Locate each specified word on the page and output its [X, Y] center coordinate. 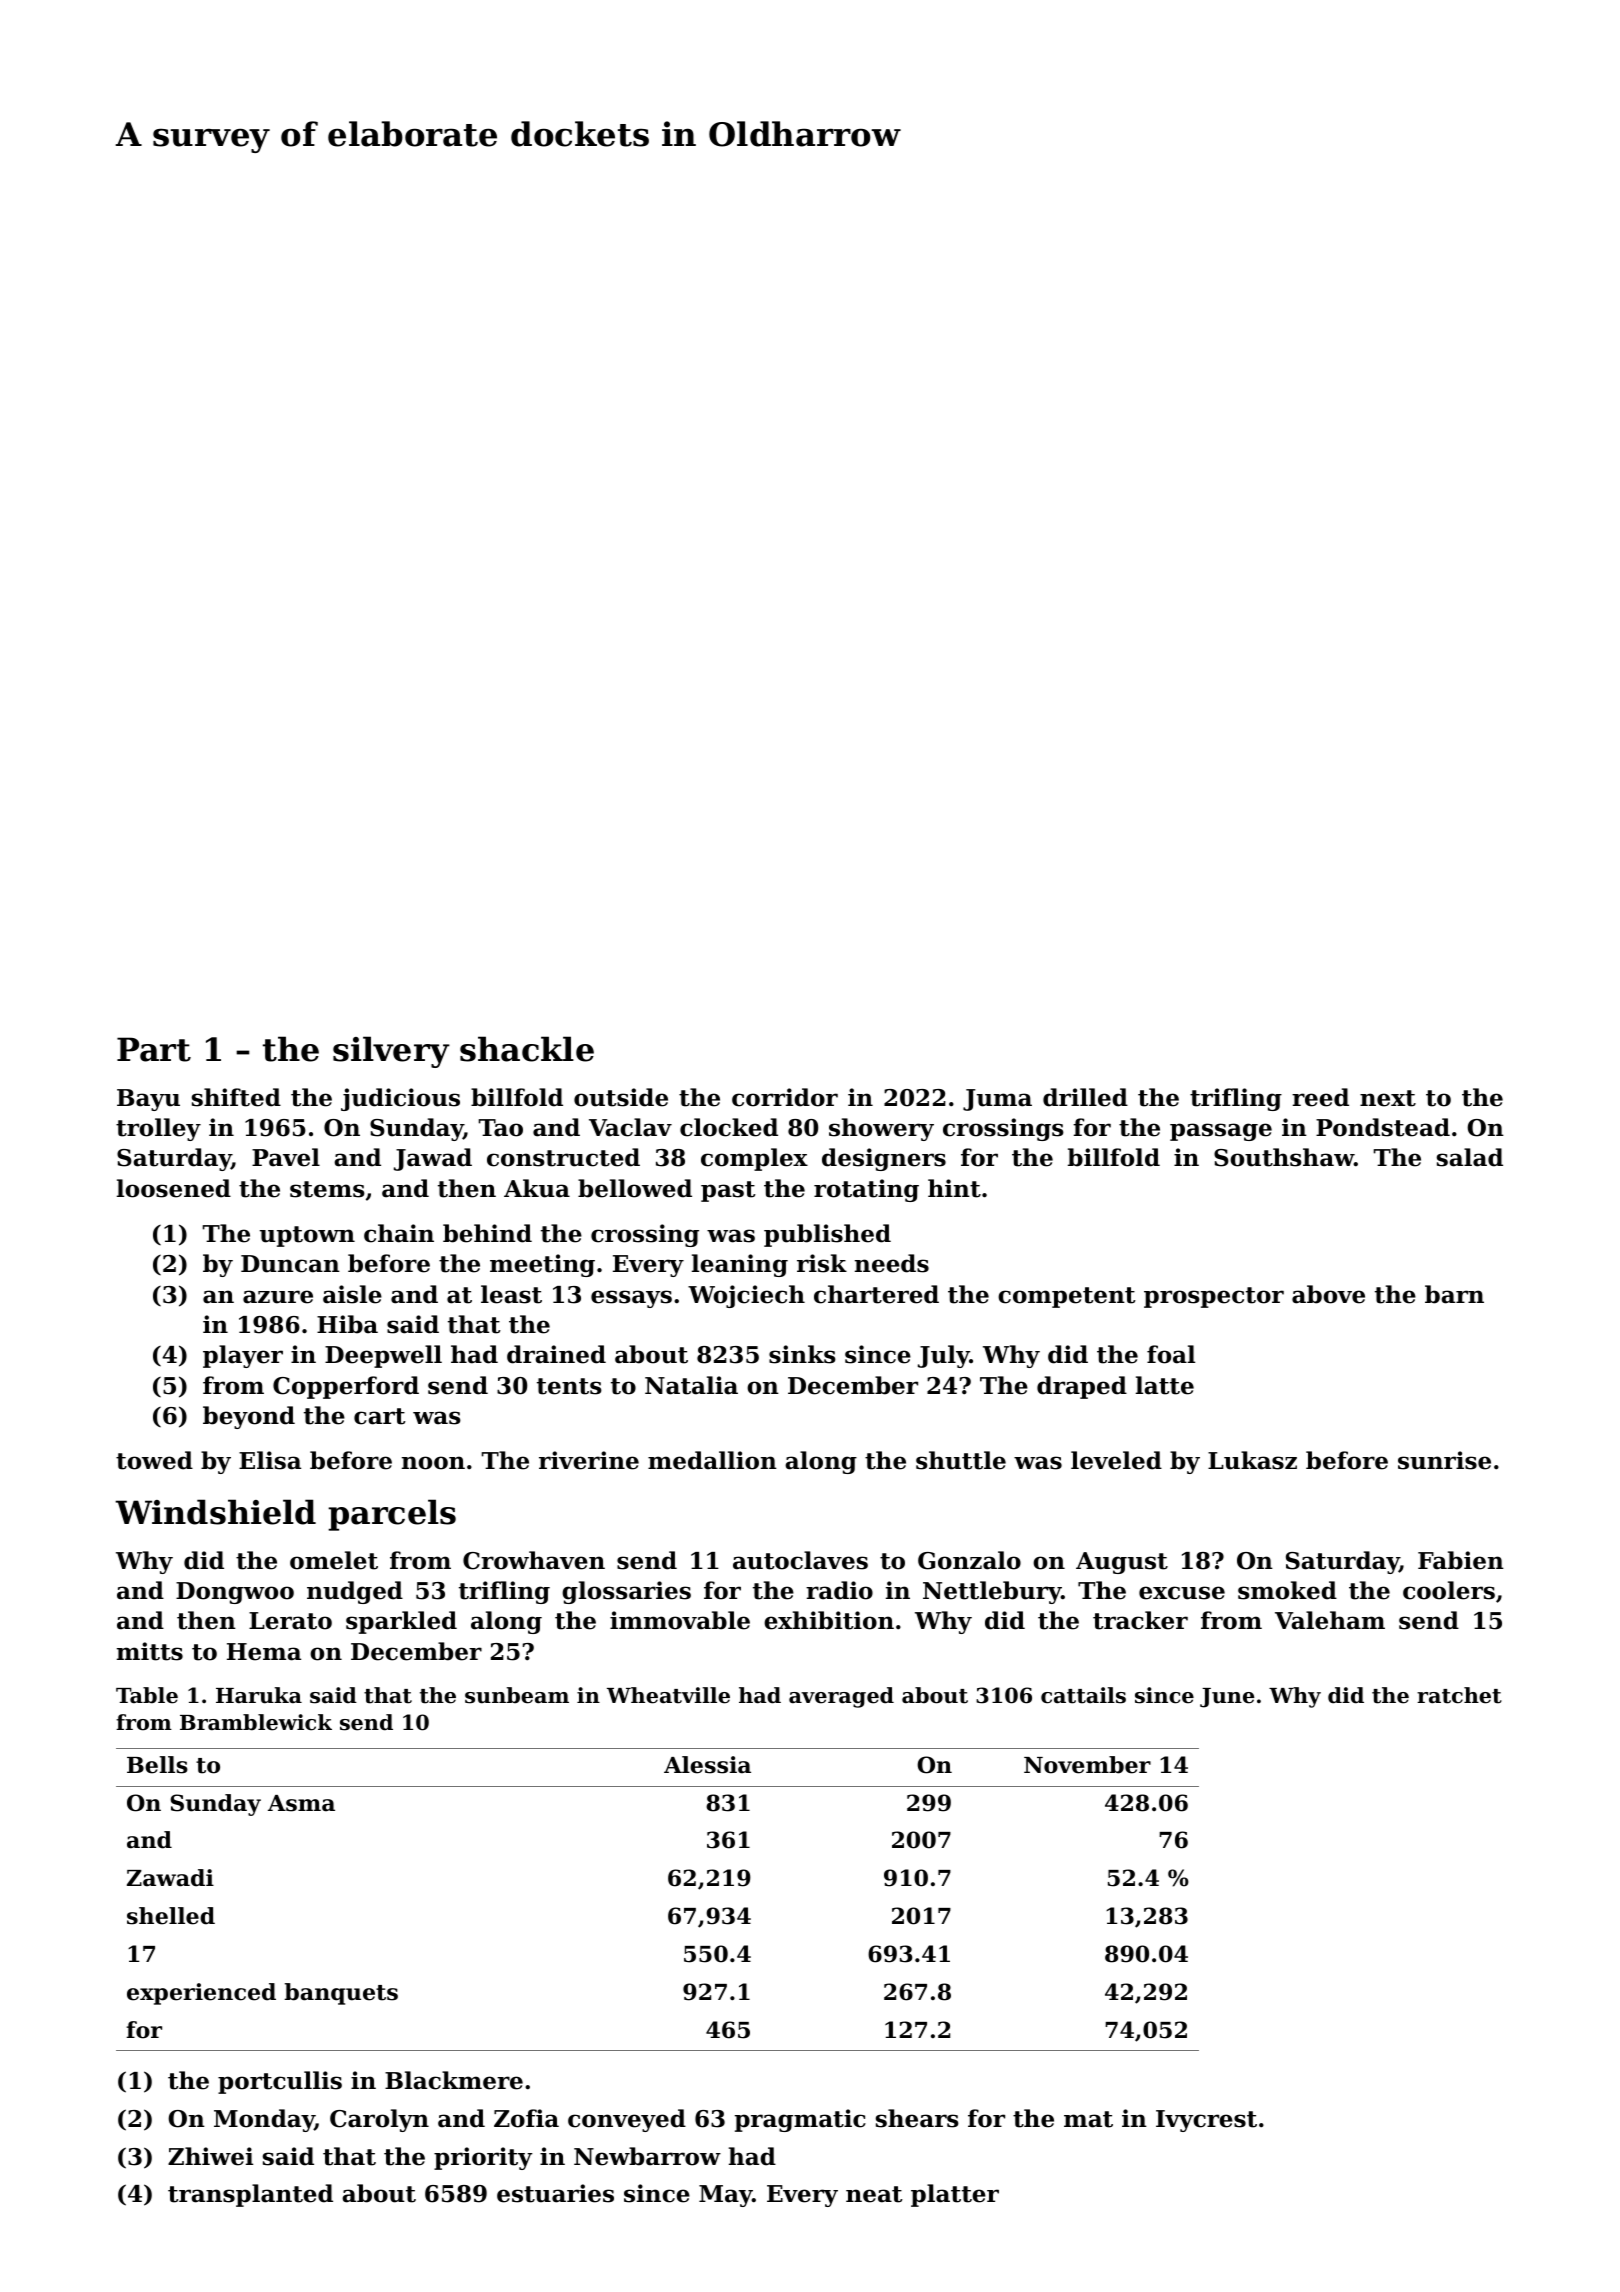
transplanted [250, 2195]
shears [917, 2118]
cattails [1083, 1695]
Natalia [691, 1385]
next [1388, 1098]
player [243, 1356]
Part [154, 1049]
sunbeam [517, 1695]
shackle [527, 1049]
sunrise [1444, 1460]
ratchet [1459, 1695]
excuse [1182, 1593]
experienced [201, 1994]
